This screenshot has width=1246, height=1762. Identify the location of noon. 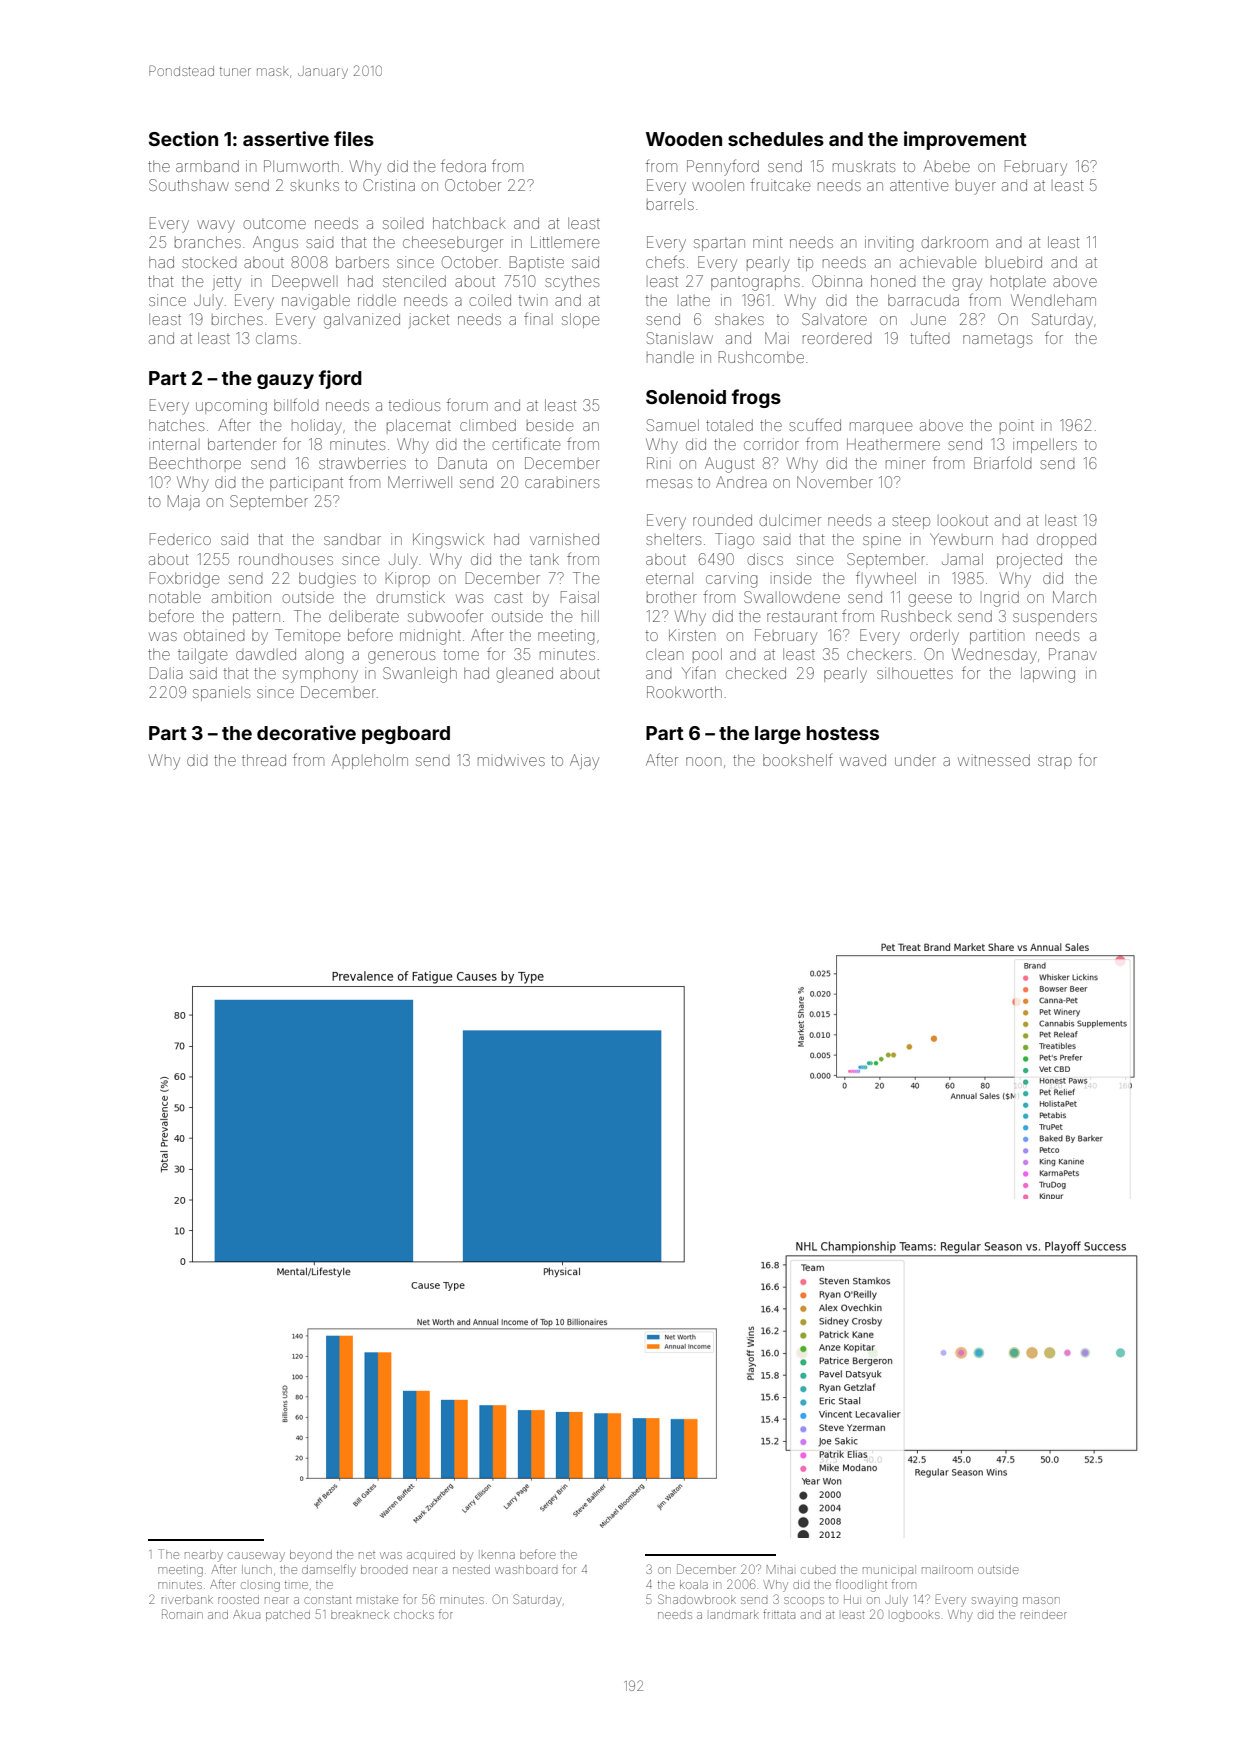
(703, 761).
